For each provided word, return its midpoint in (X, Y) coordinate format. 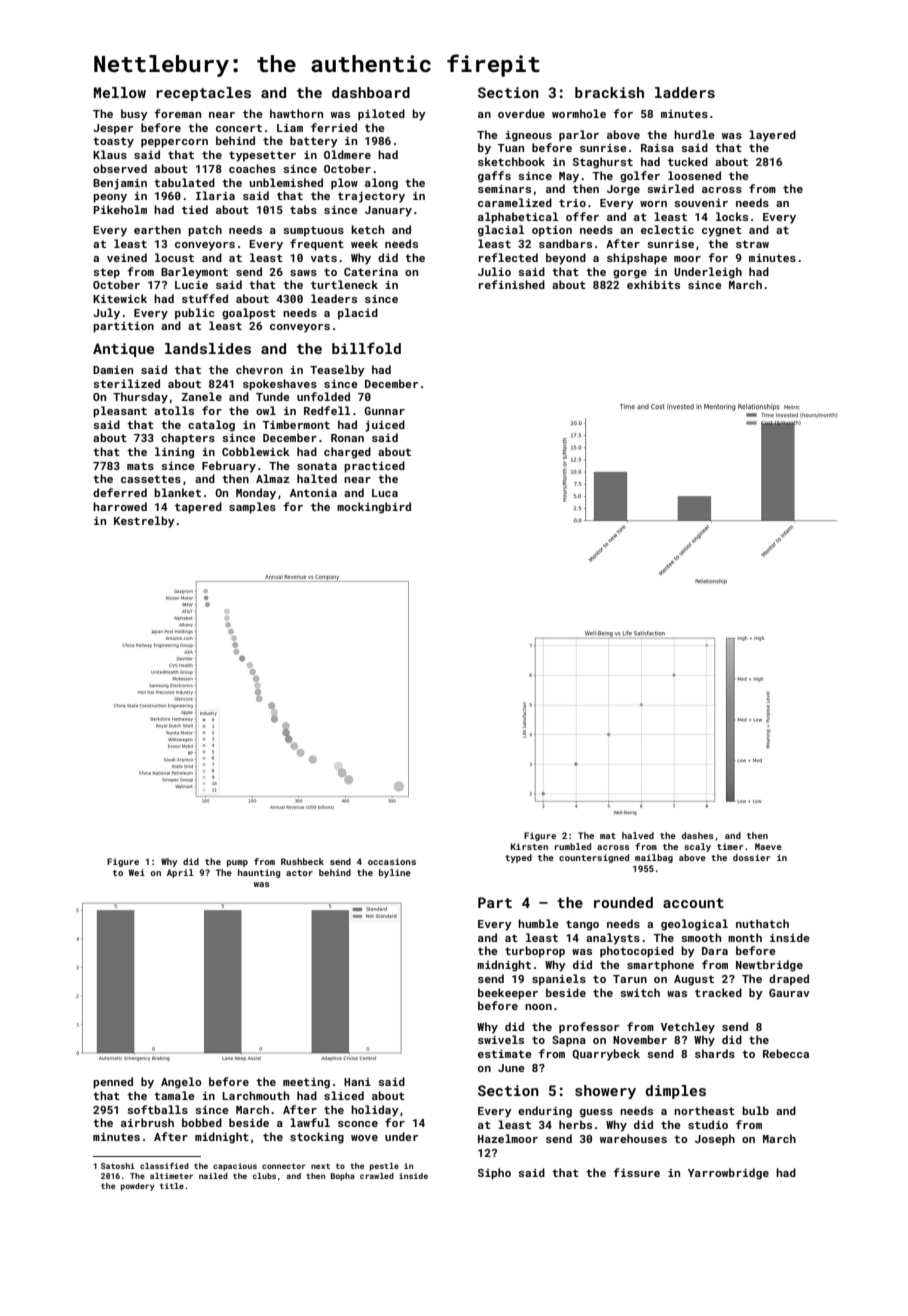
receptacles (203, 94)
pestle (384, 1167)
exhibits (653, 284)
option (552, 231)
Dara (715, 951)
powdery (138, 1187)
